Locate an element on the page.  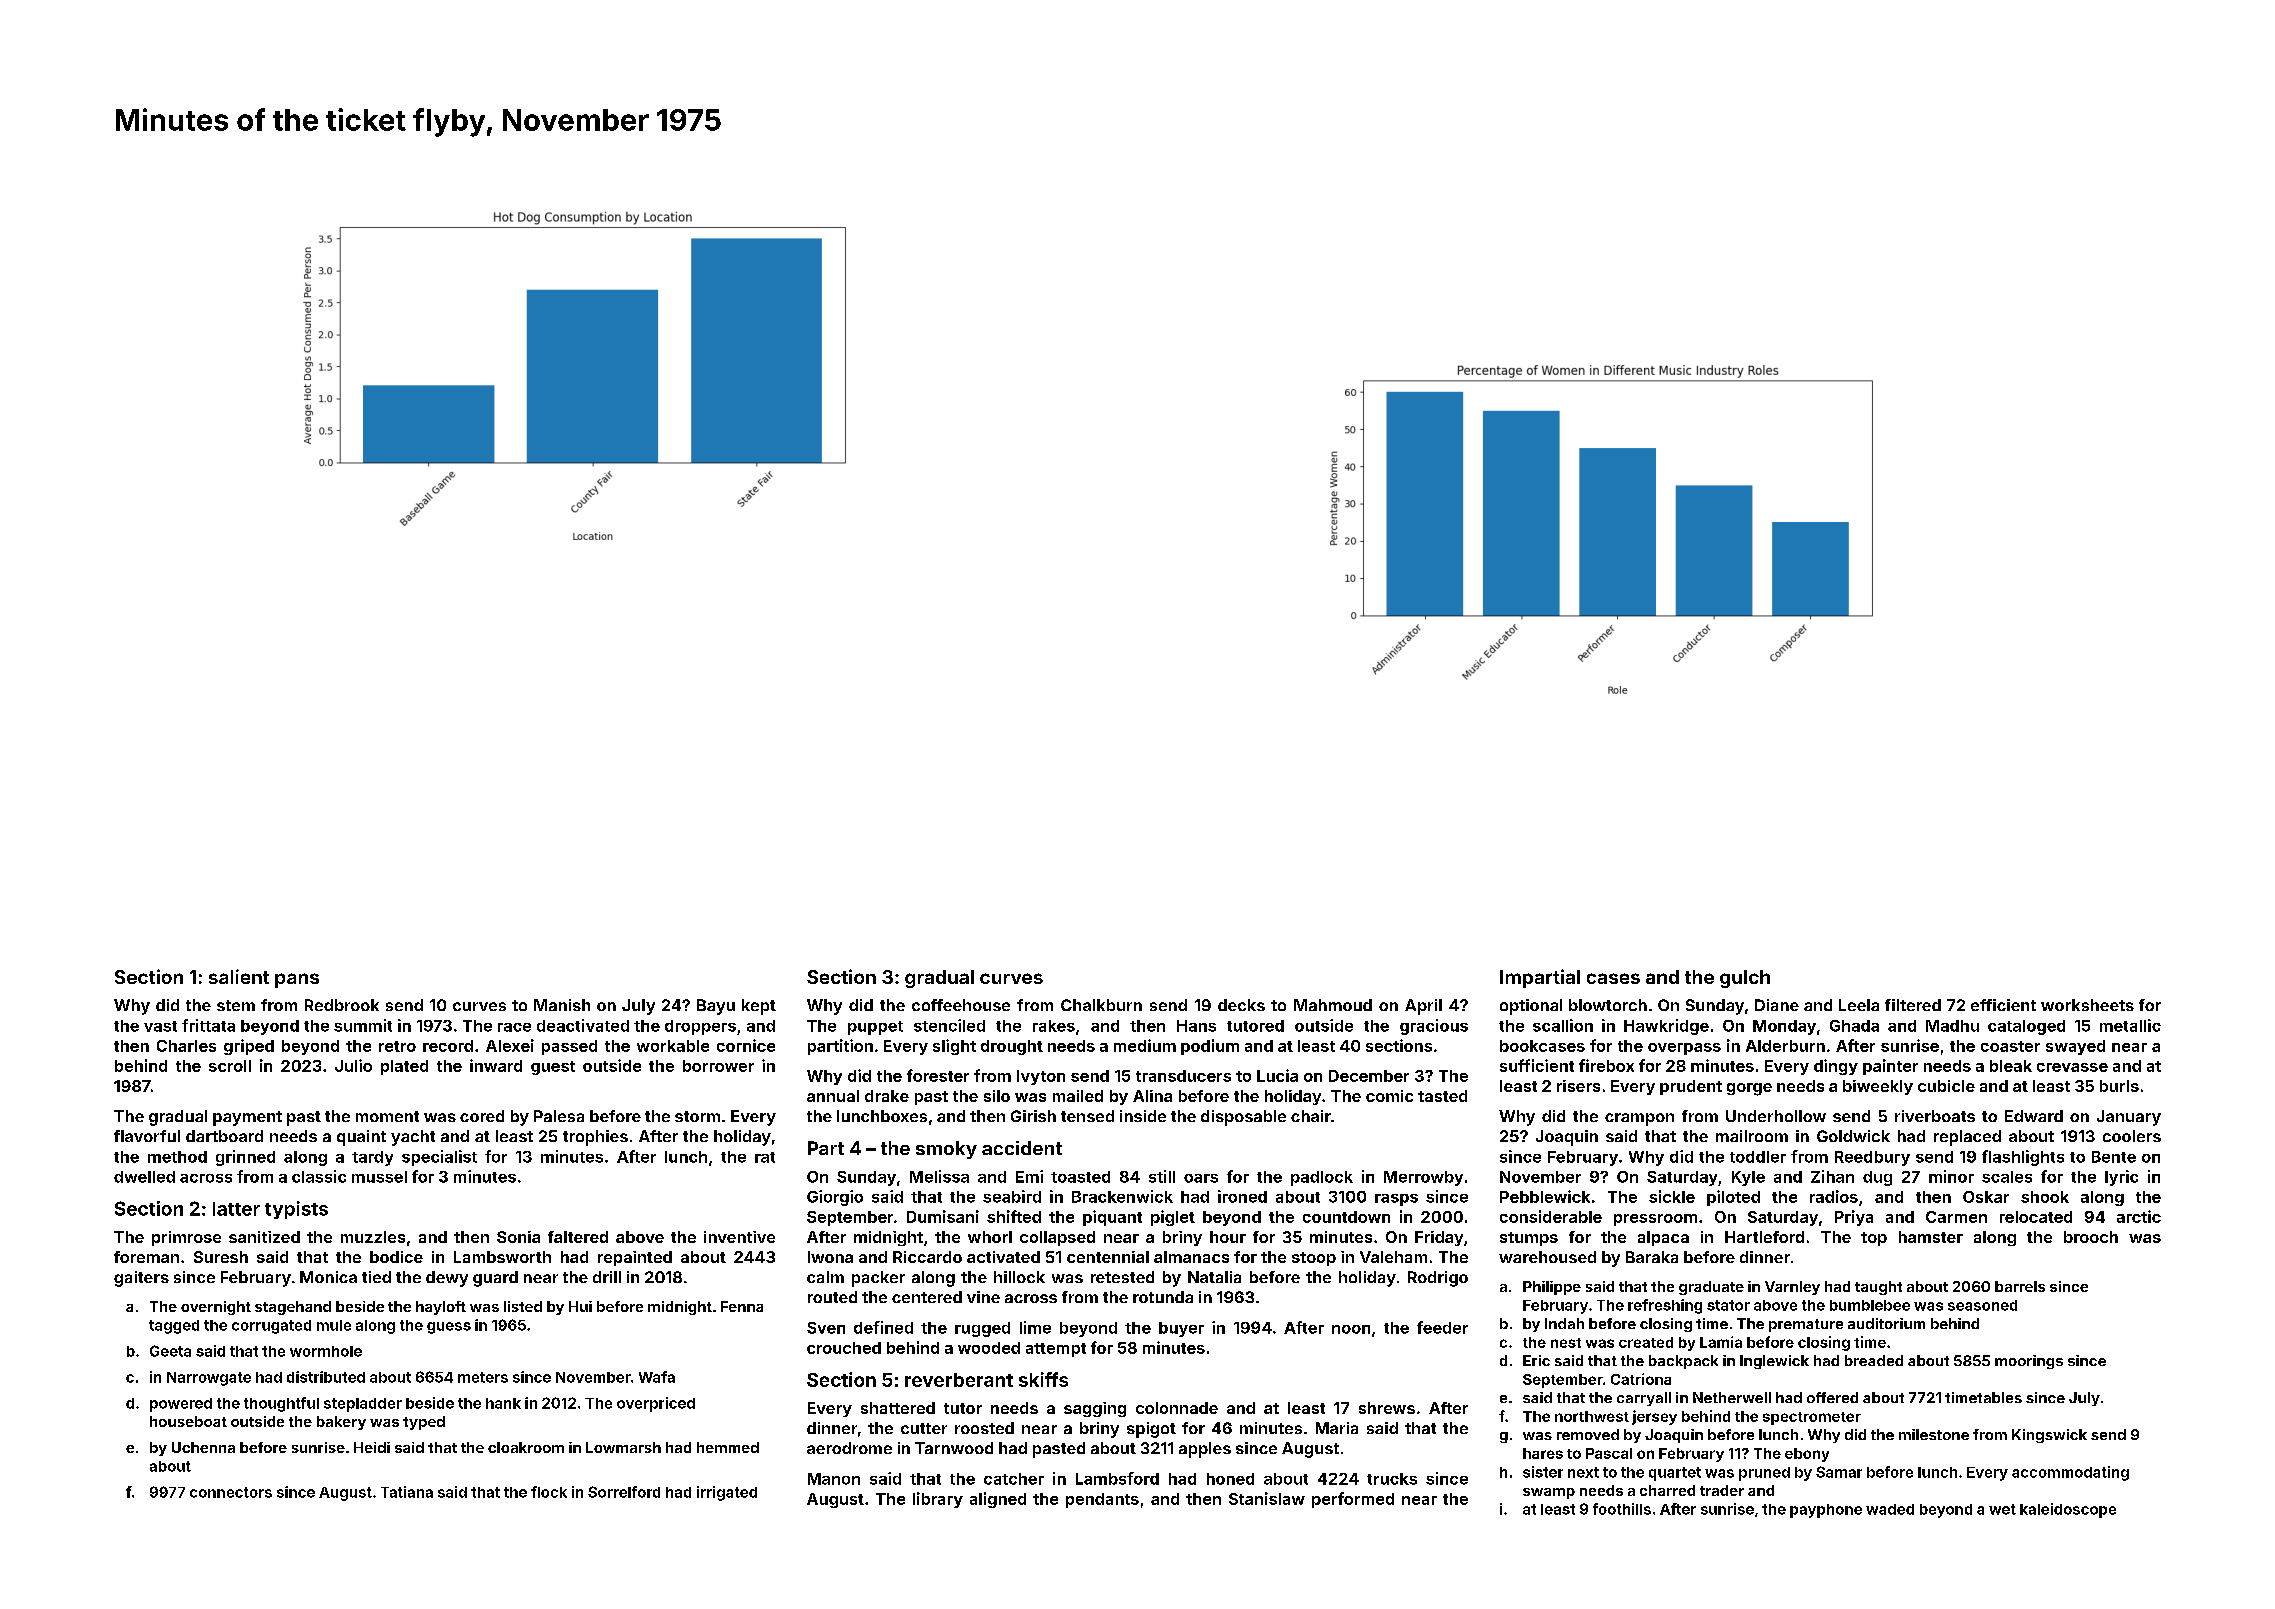
Tatiana is located at coordinates (407, 1492).
